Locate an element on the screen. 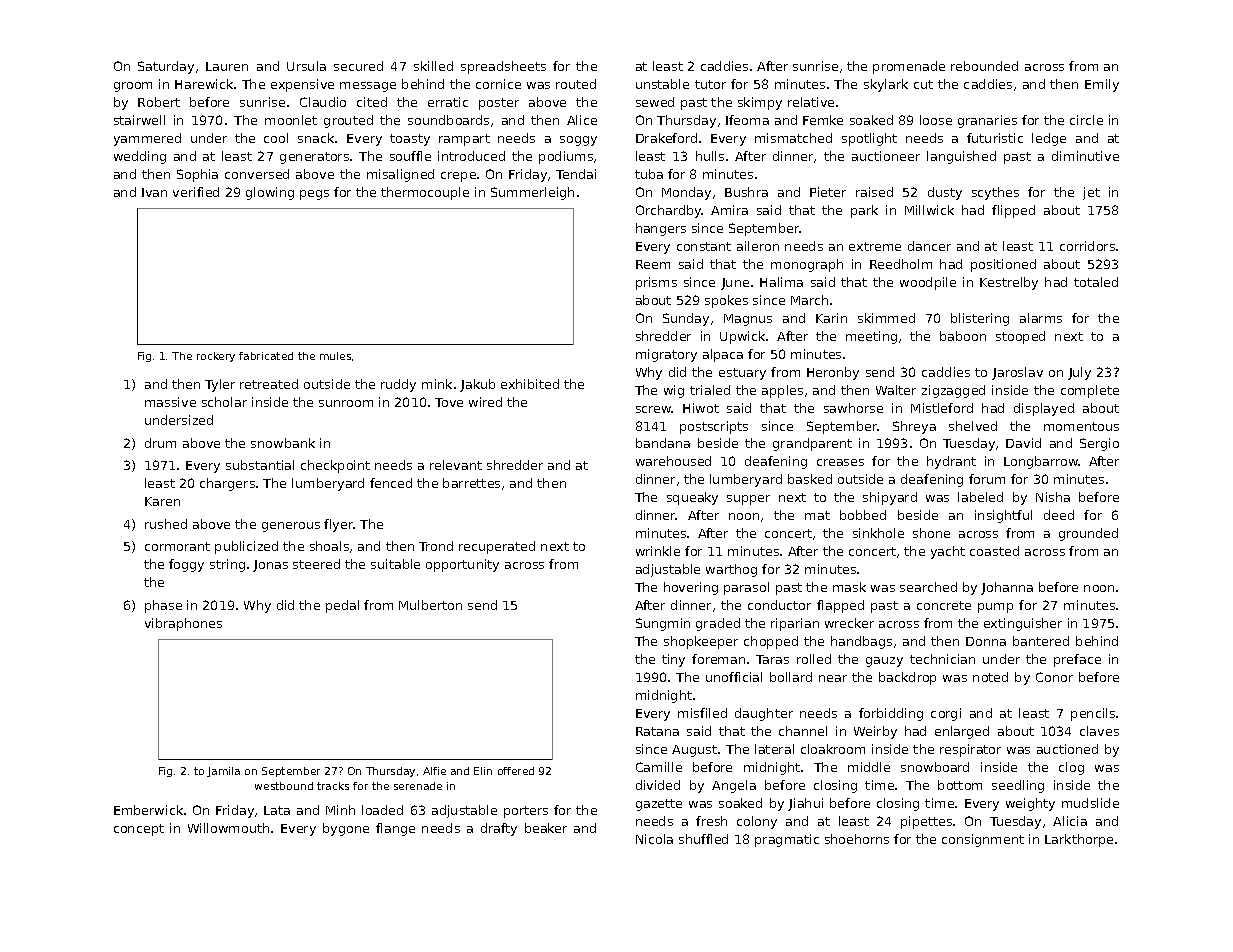  beaker is located at coordinates (546, 828).
